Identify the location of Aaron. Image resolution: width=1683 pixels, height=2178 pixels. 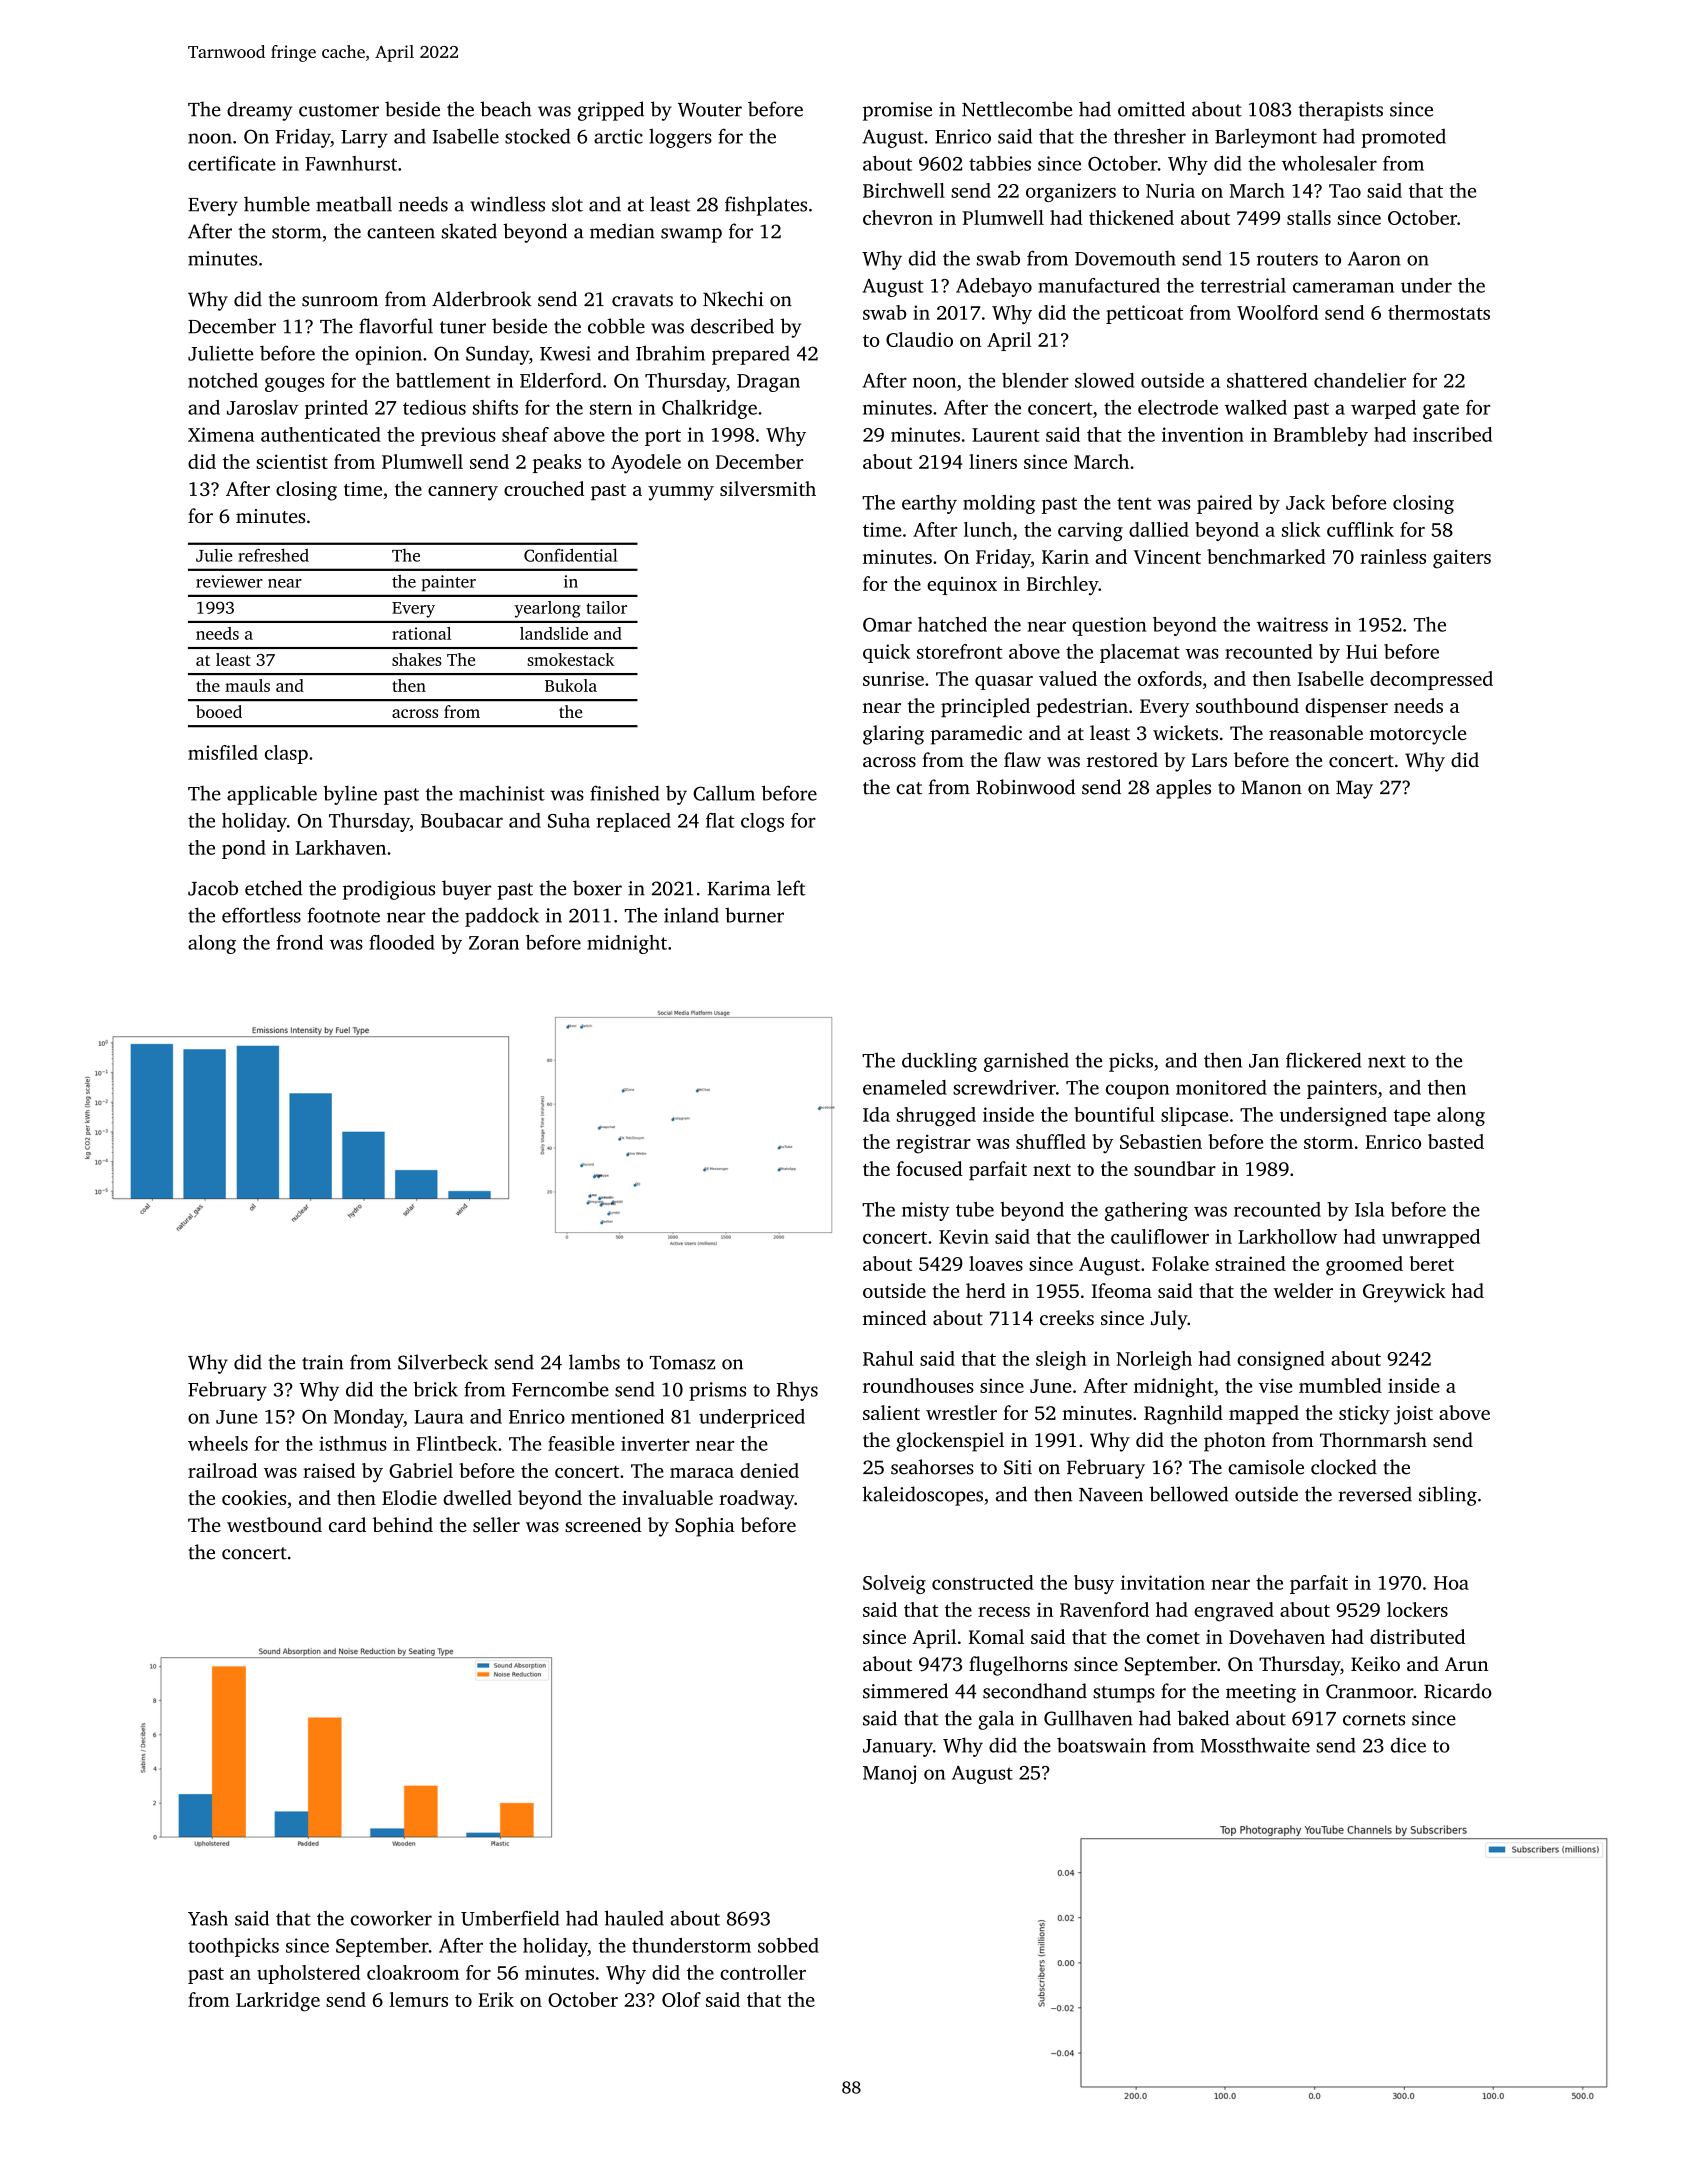
(1374, 258).
